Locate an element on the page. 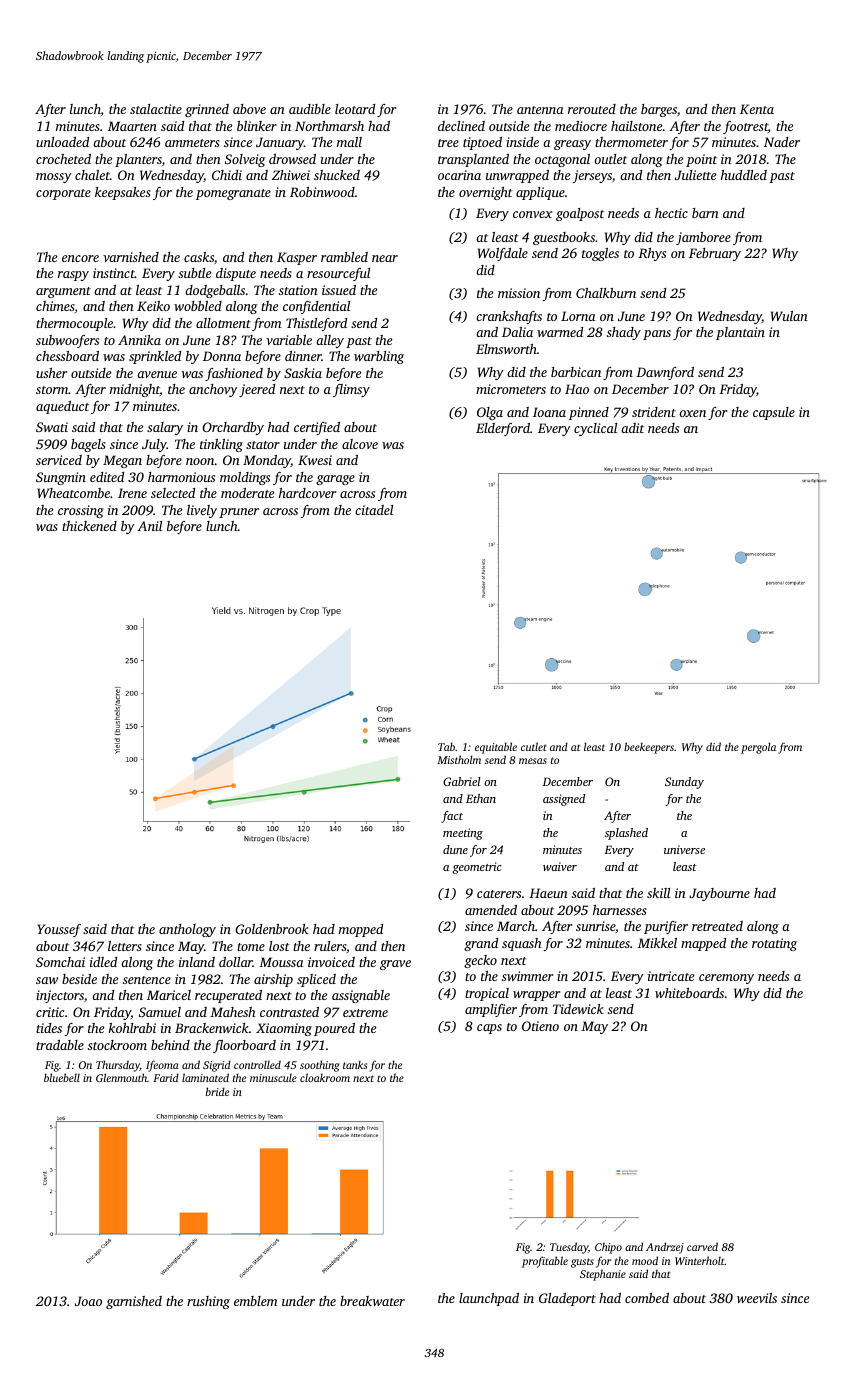 Image resolution: width=849 pixels, height=1400 pixels. Mistholm is located at coordinates (459, 759).
